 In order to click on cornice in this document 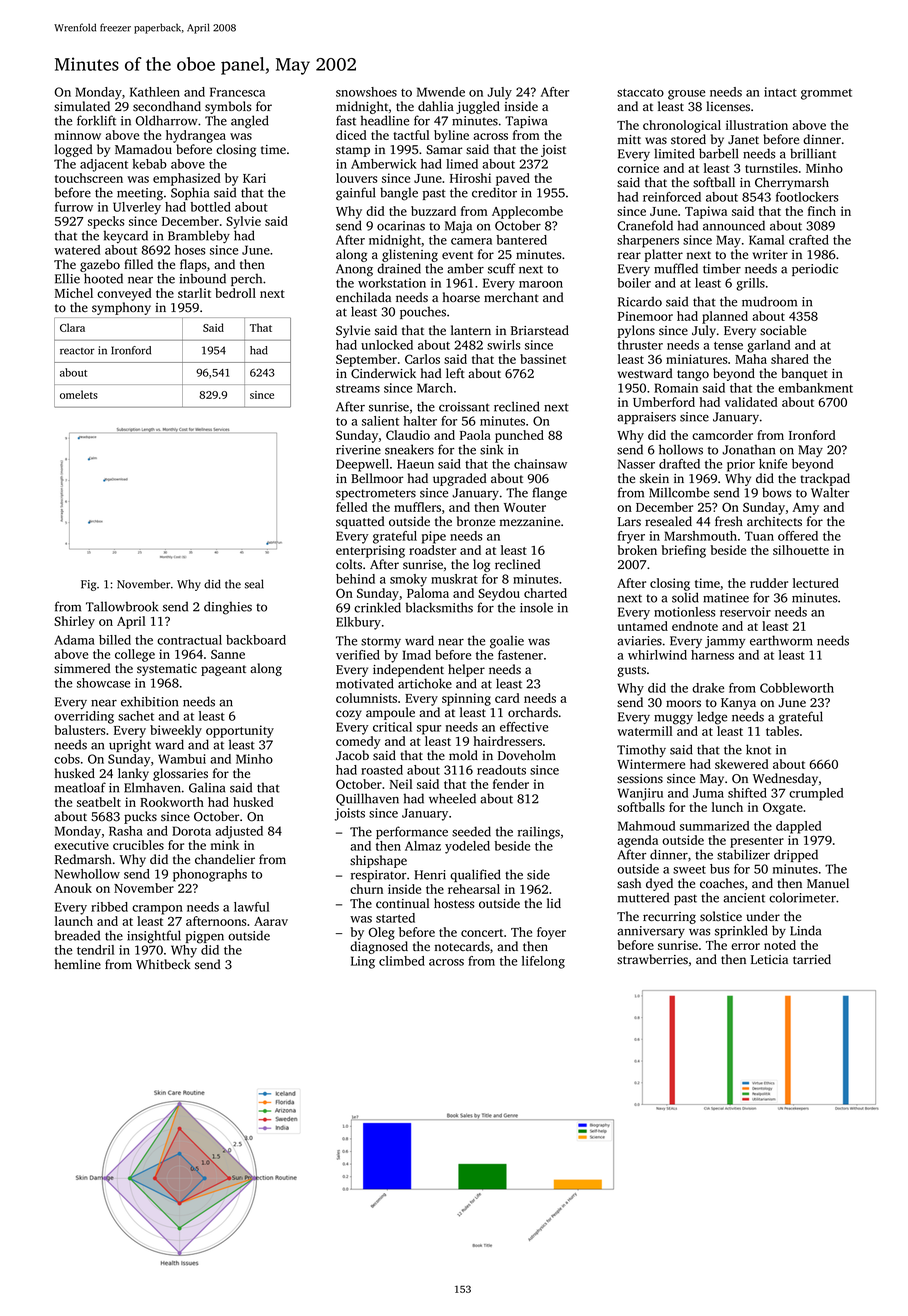, I will do `click(638, 168)`.
